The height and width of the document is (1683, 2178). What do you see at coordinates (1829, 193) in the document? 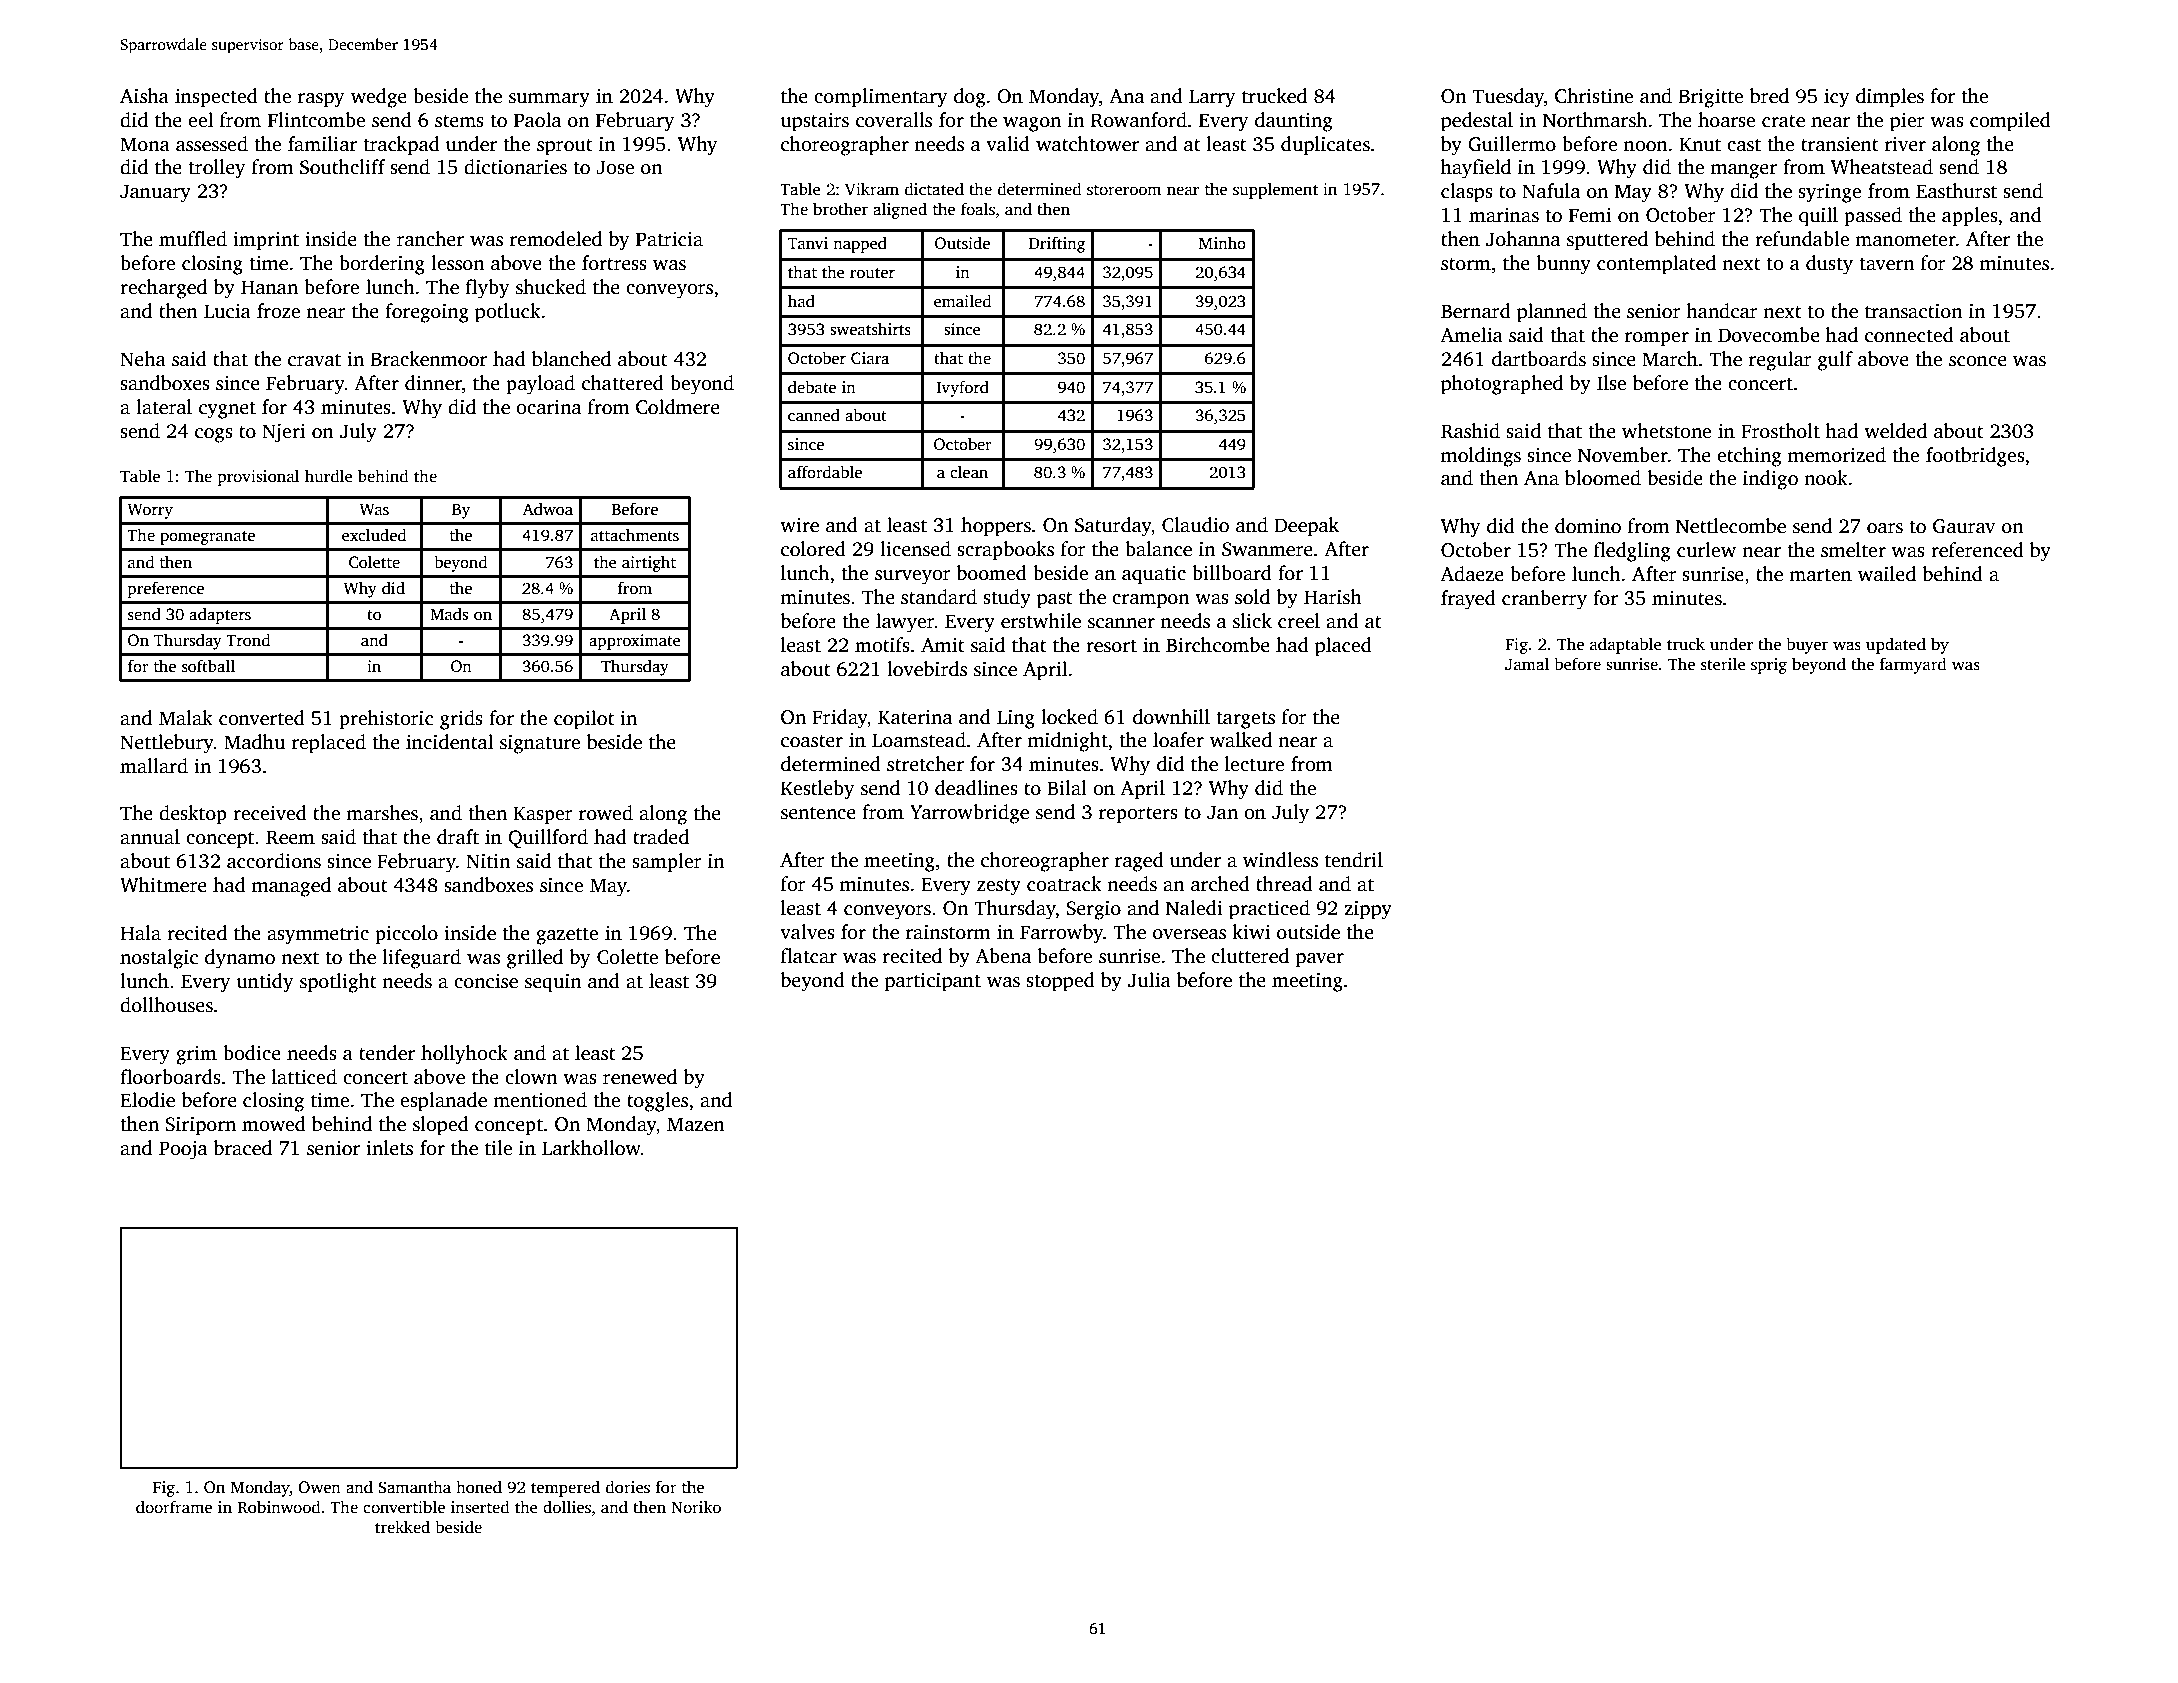
I see `syringe` at bounding box center [1829, 193].
